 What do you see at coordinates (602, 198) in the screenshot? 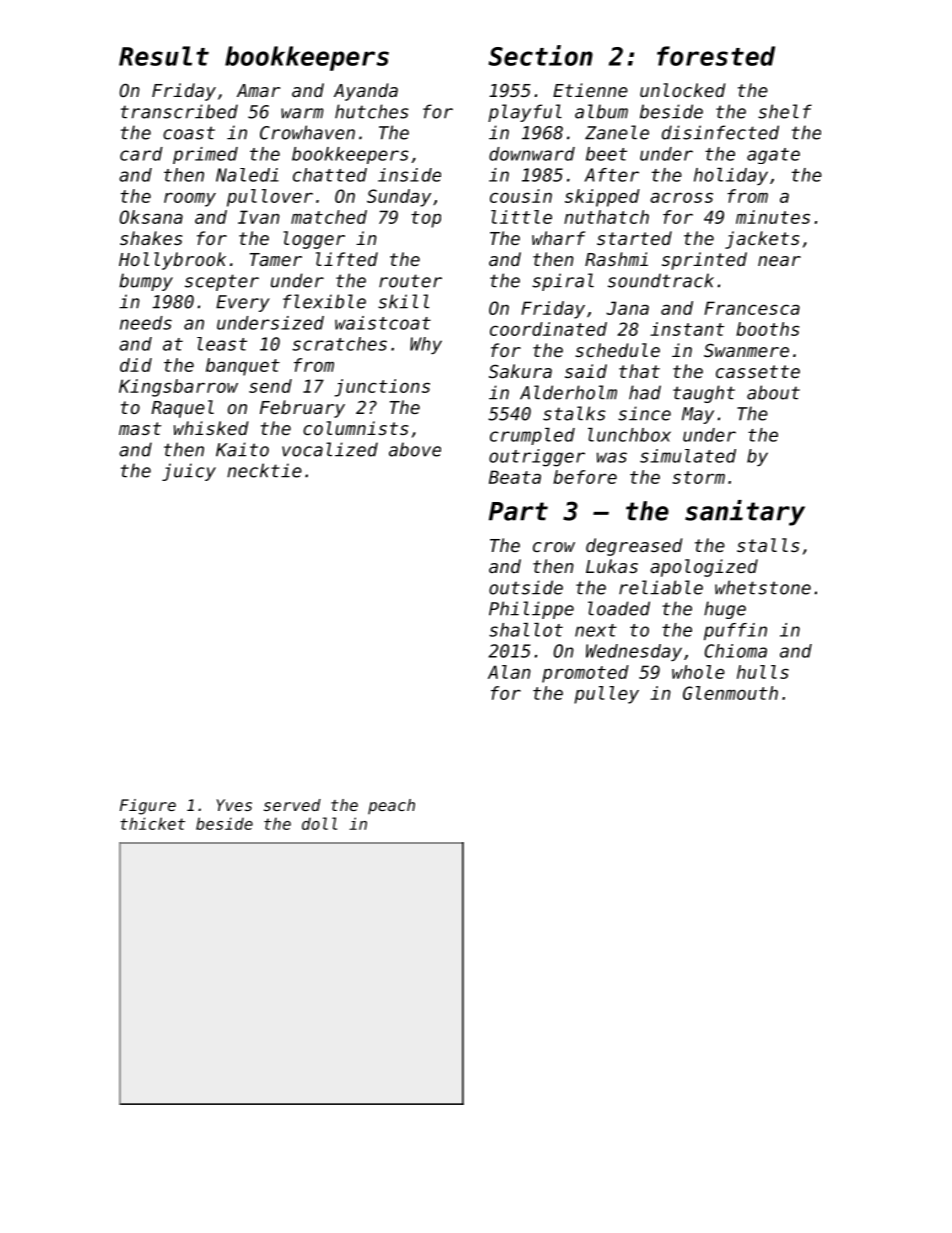
I see `skipped` at bounding box center [602, 198].
